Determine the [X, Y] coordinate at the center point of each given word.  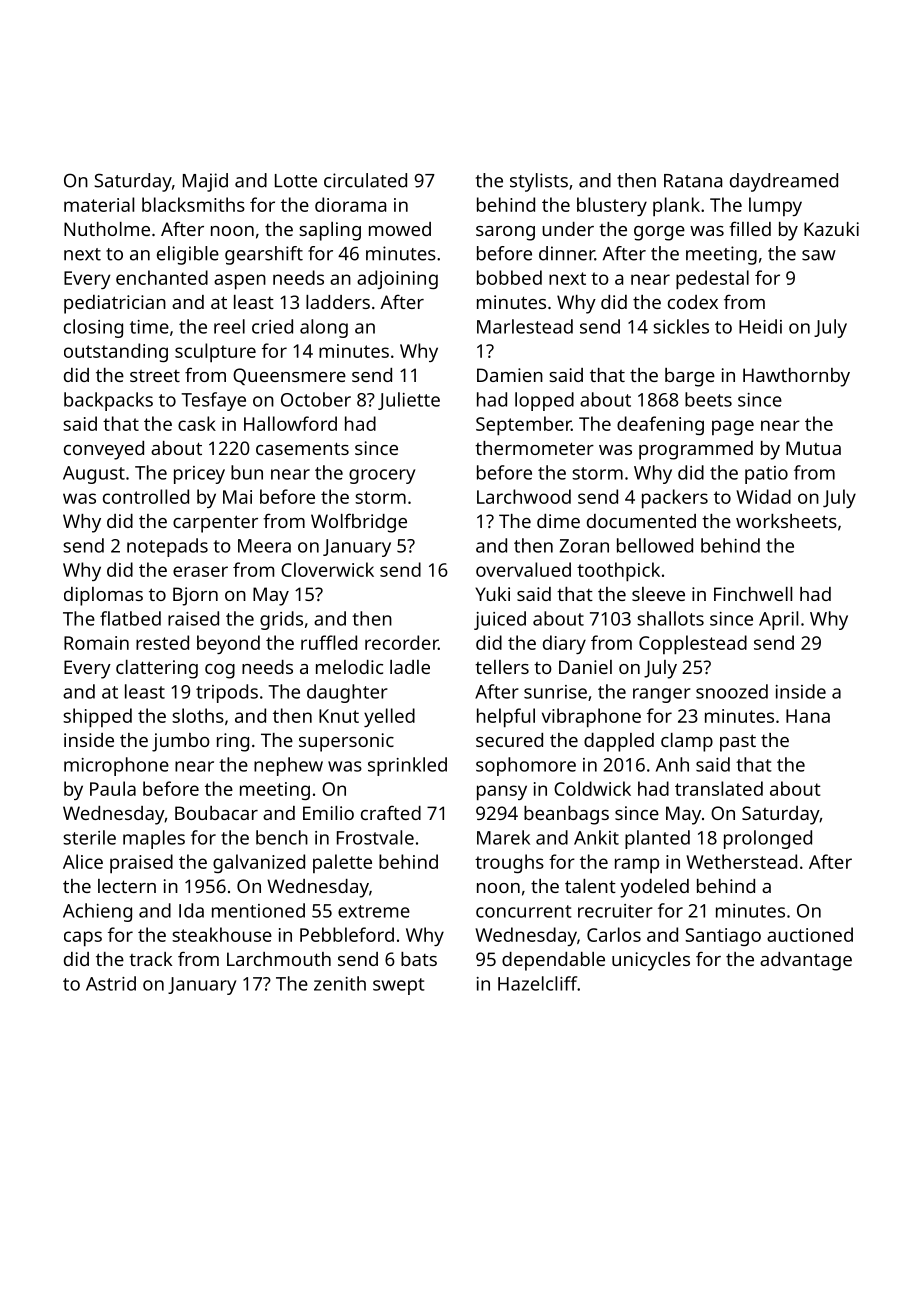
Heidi [760, 326]
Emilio [328, 813]
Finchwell [753, 594]
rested [162, 642]
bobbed [509, 277]
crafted [391, 812]
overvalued [523, 569]
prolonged [768, 839]
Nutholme [107, 229]
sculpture [215, 352]
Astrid [111, 983]
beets [708, 399]
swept [399, 986]
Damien [510, 375]
